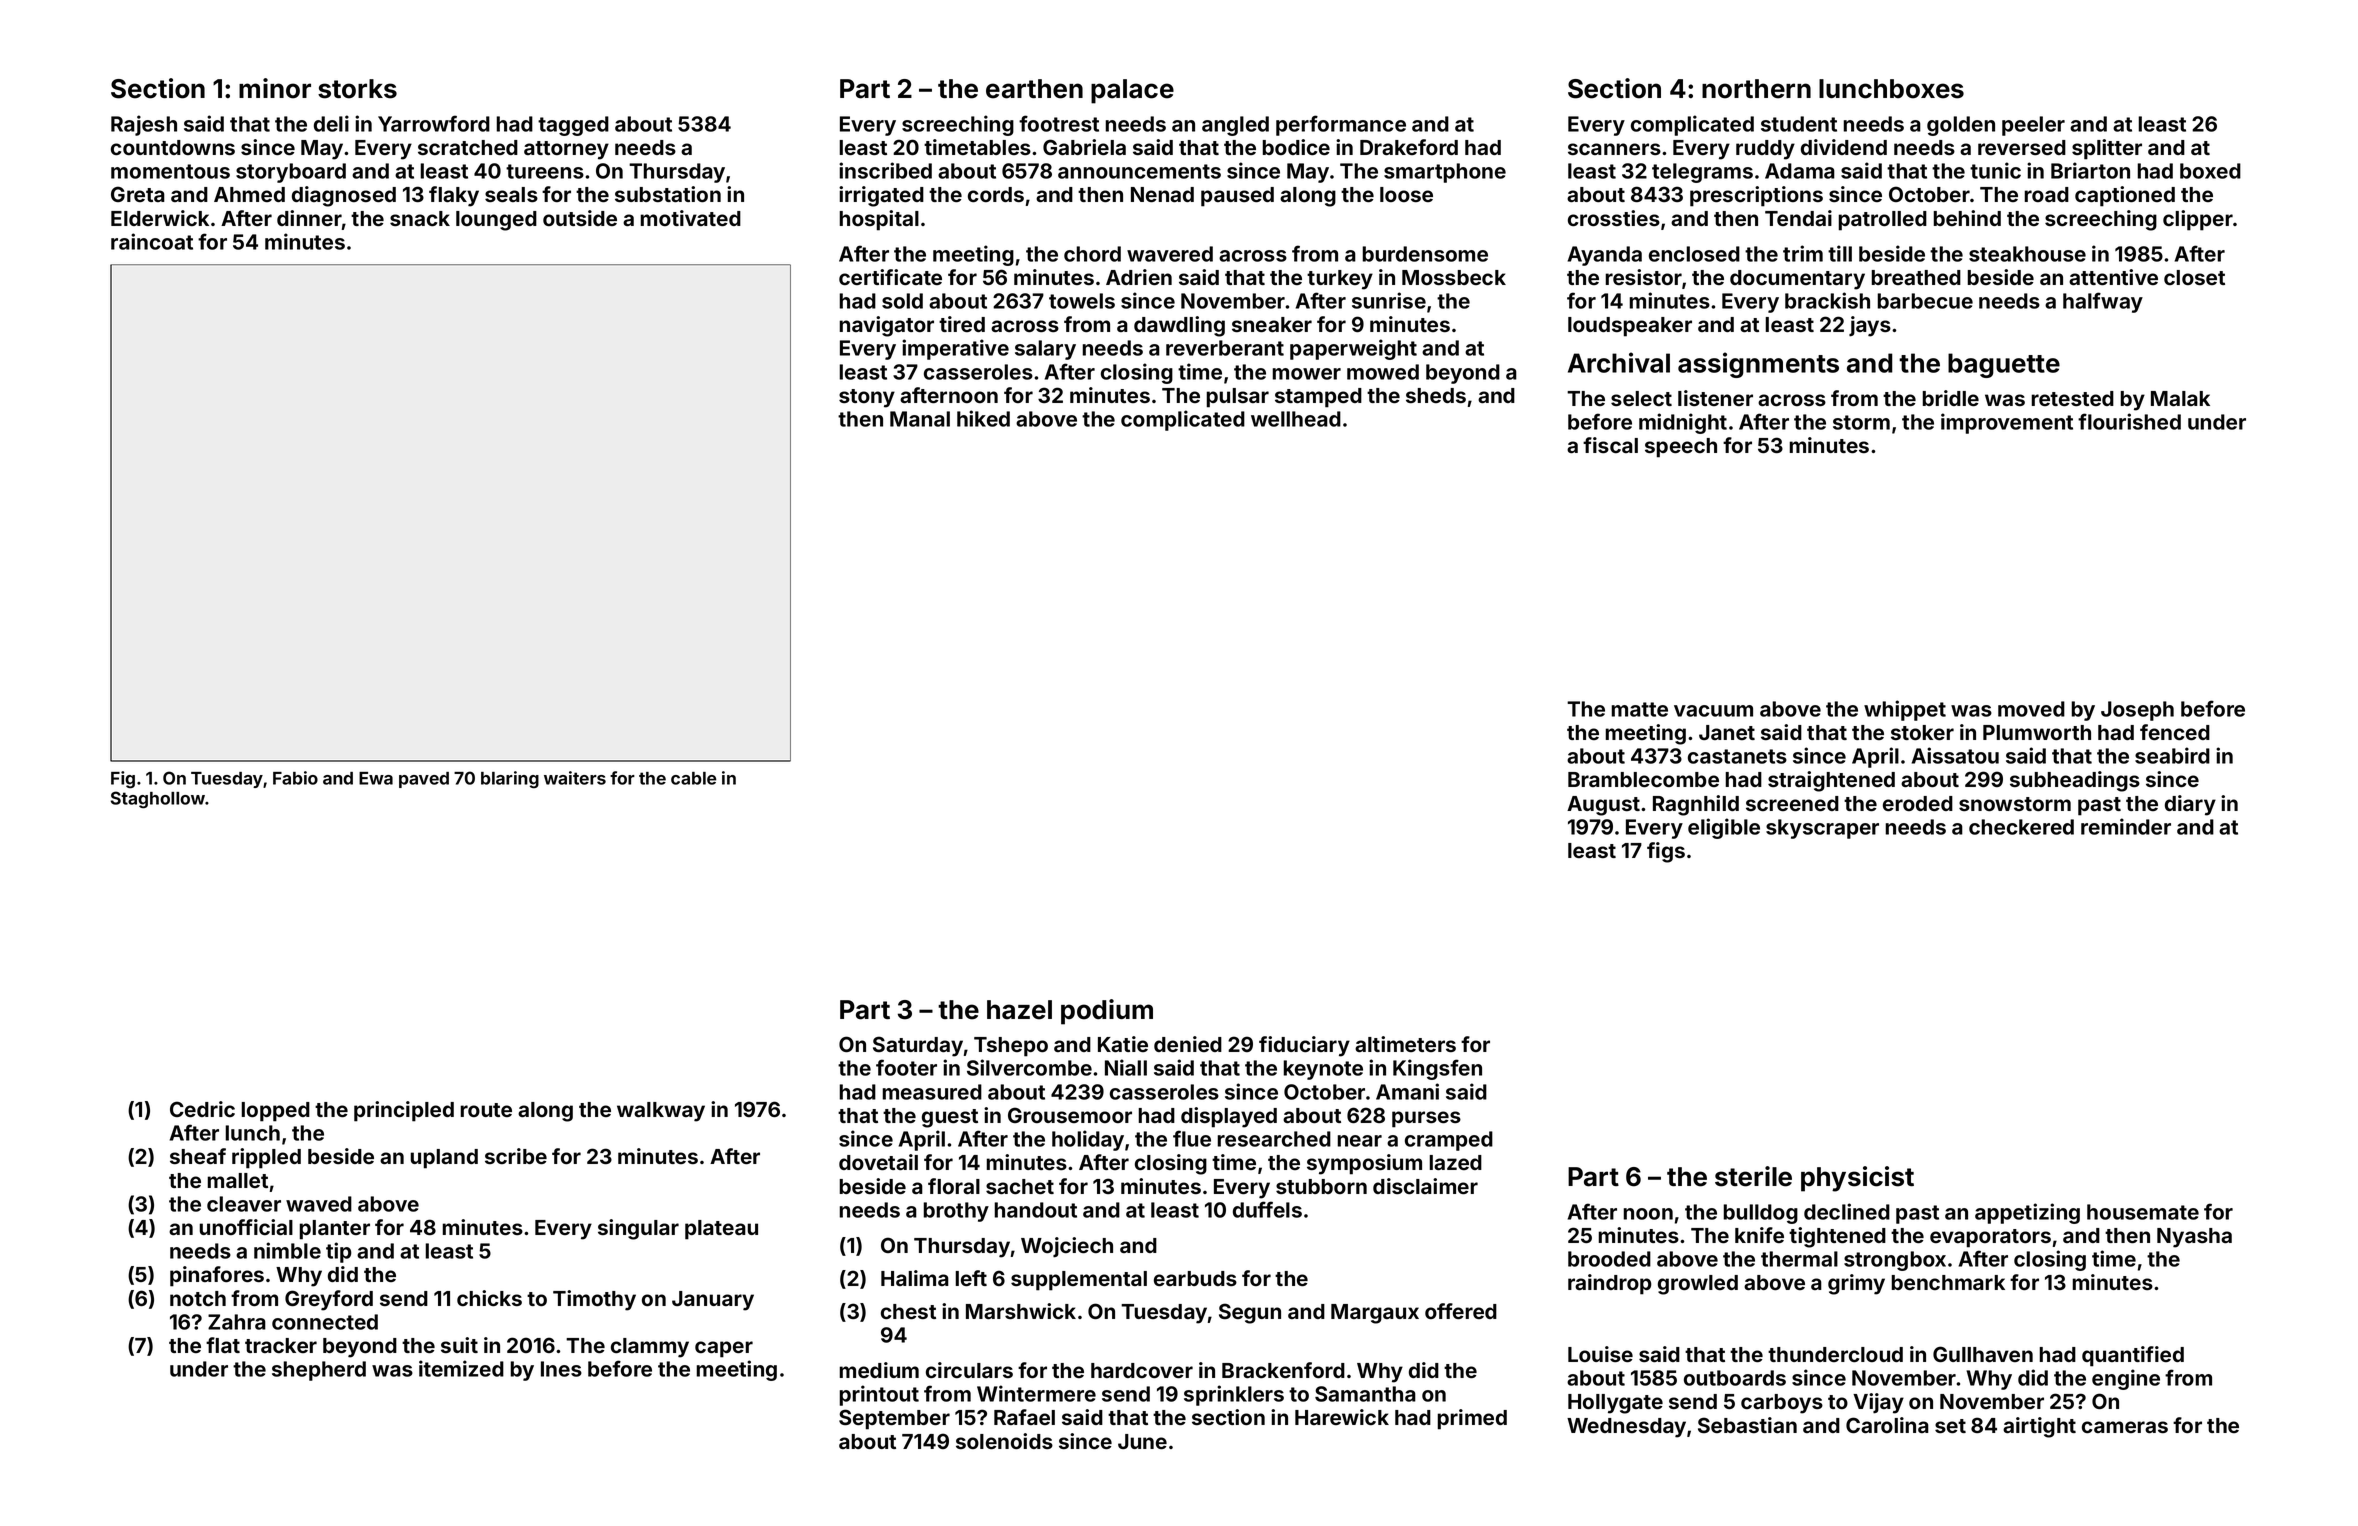  I want to click on Carolina, so click(1887, 1425).
